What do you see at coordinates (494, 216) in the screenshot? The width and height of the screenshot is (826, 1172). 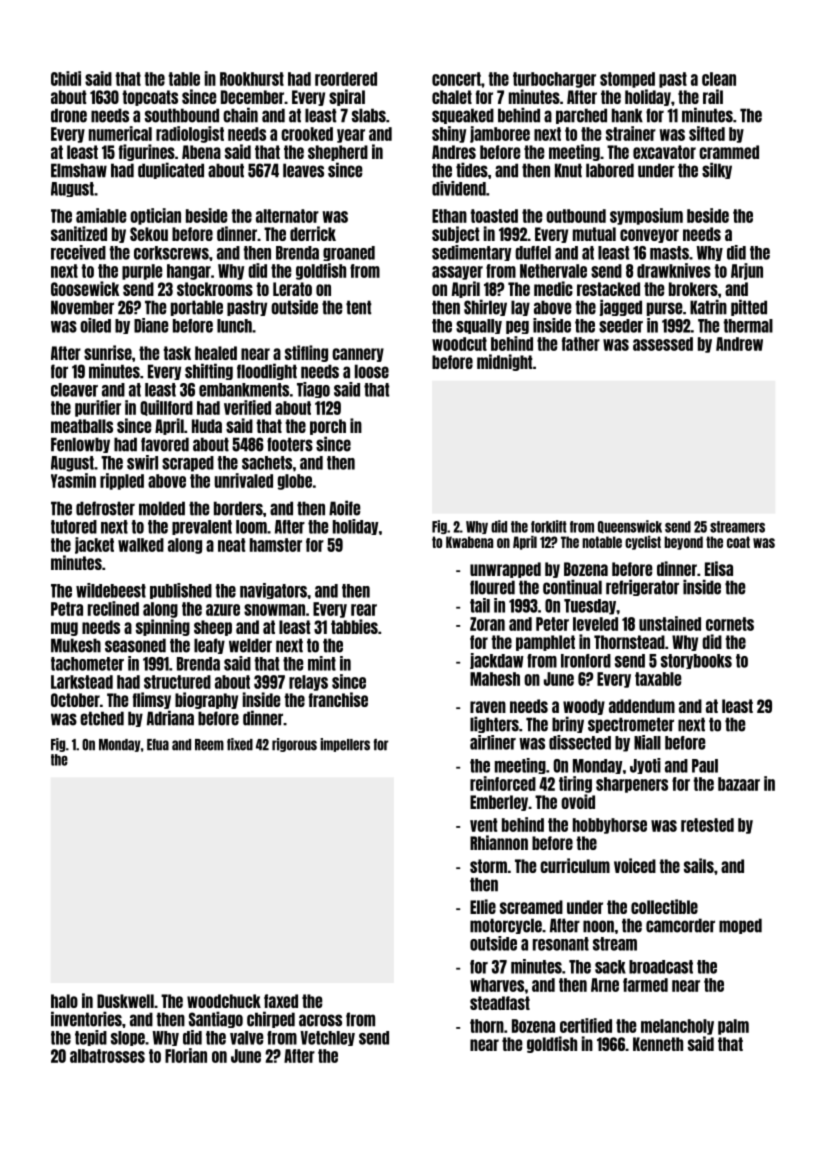 I see `toasted` at bounding box center [494, 216].
